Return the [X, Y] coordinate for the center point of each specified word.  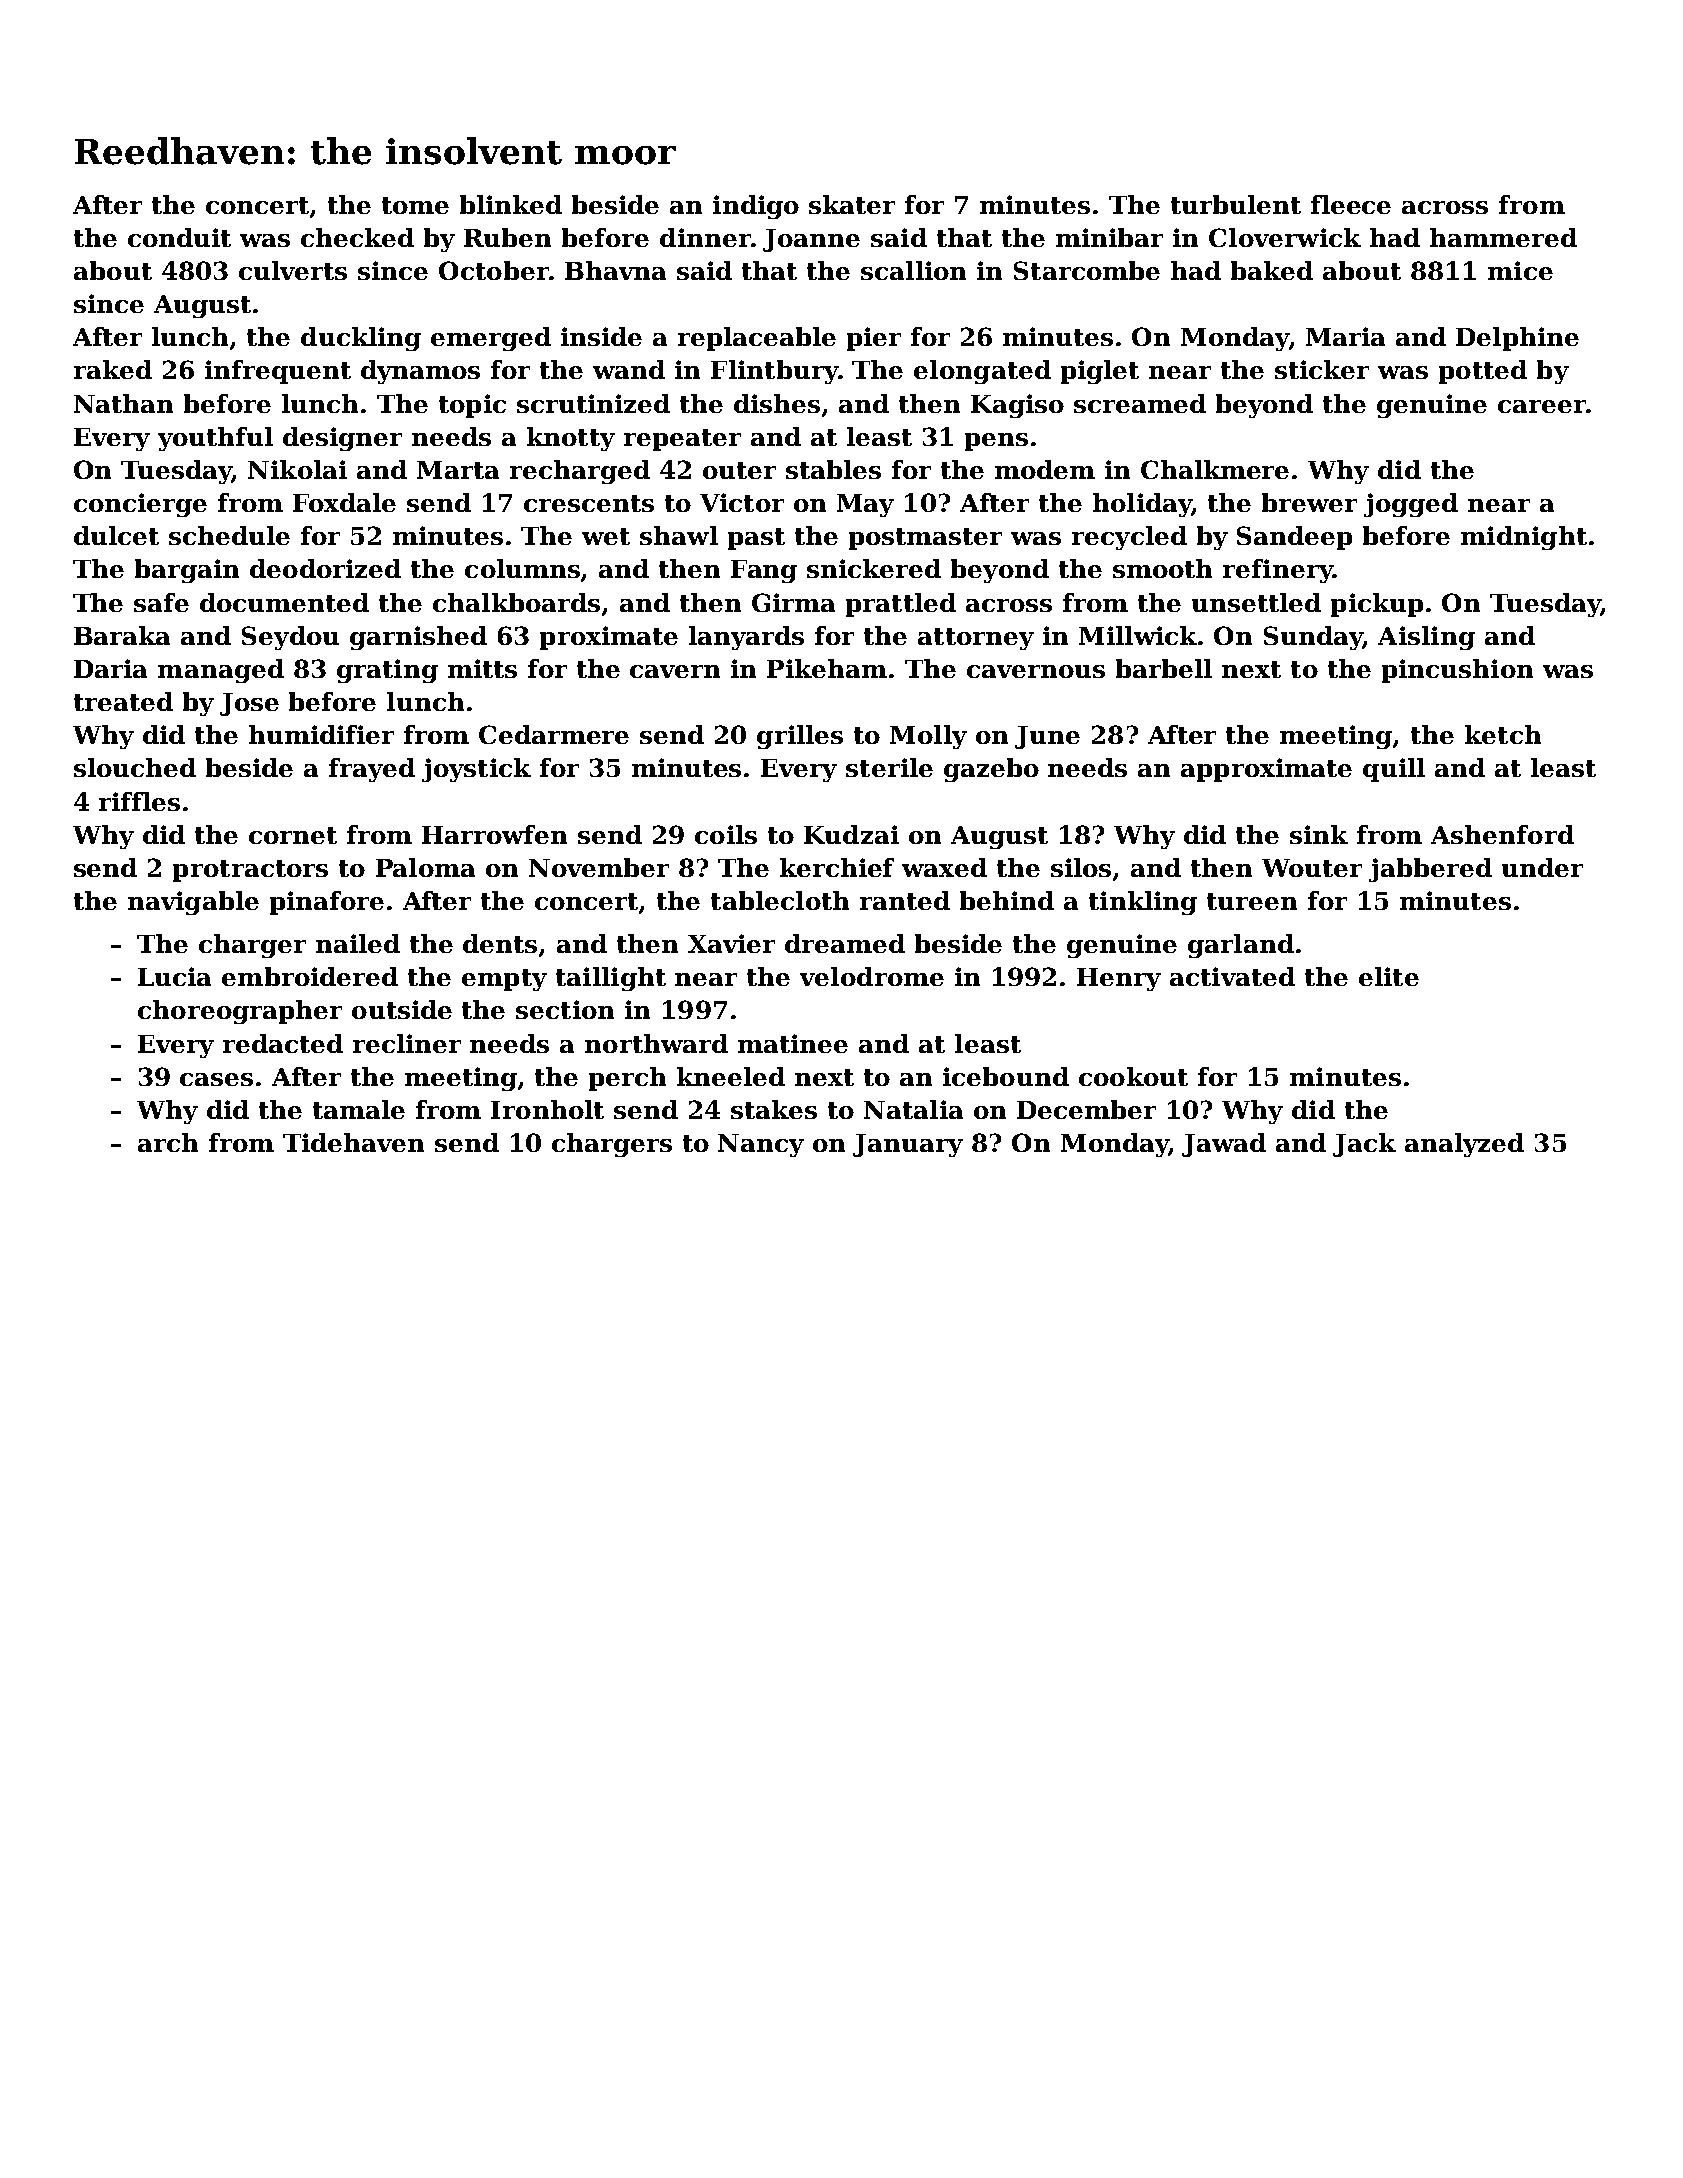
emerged [491, 339]
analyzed [1464, 1145]
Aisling [1426, 638]
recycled [1129, 538]
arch [168, 1142]
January [908, 1145]
